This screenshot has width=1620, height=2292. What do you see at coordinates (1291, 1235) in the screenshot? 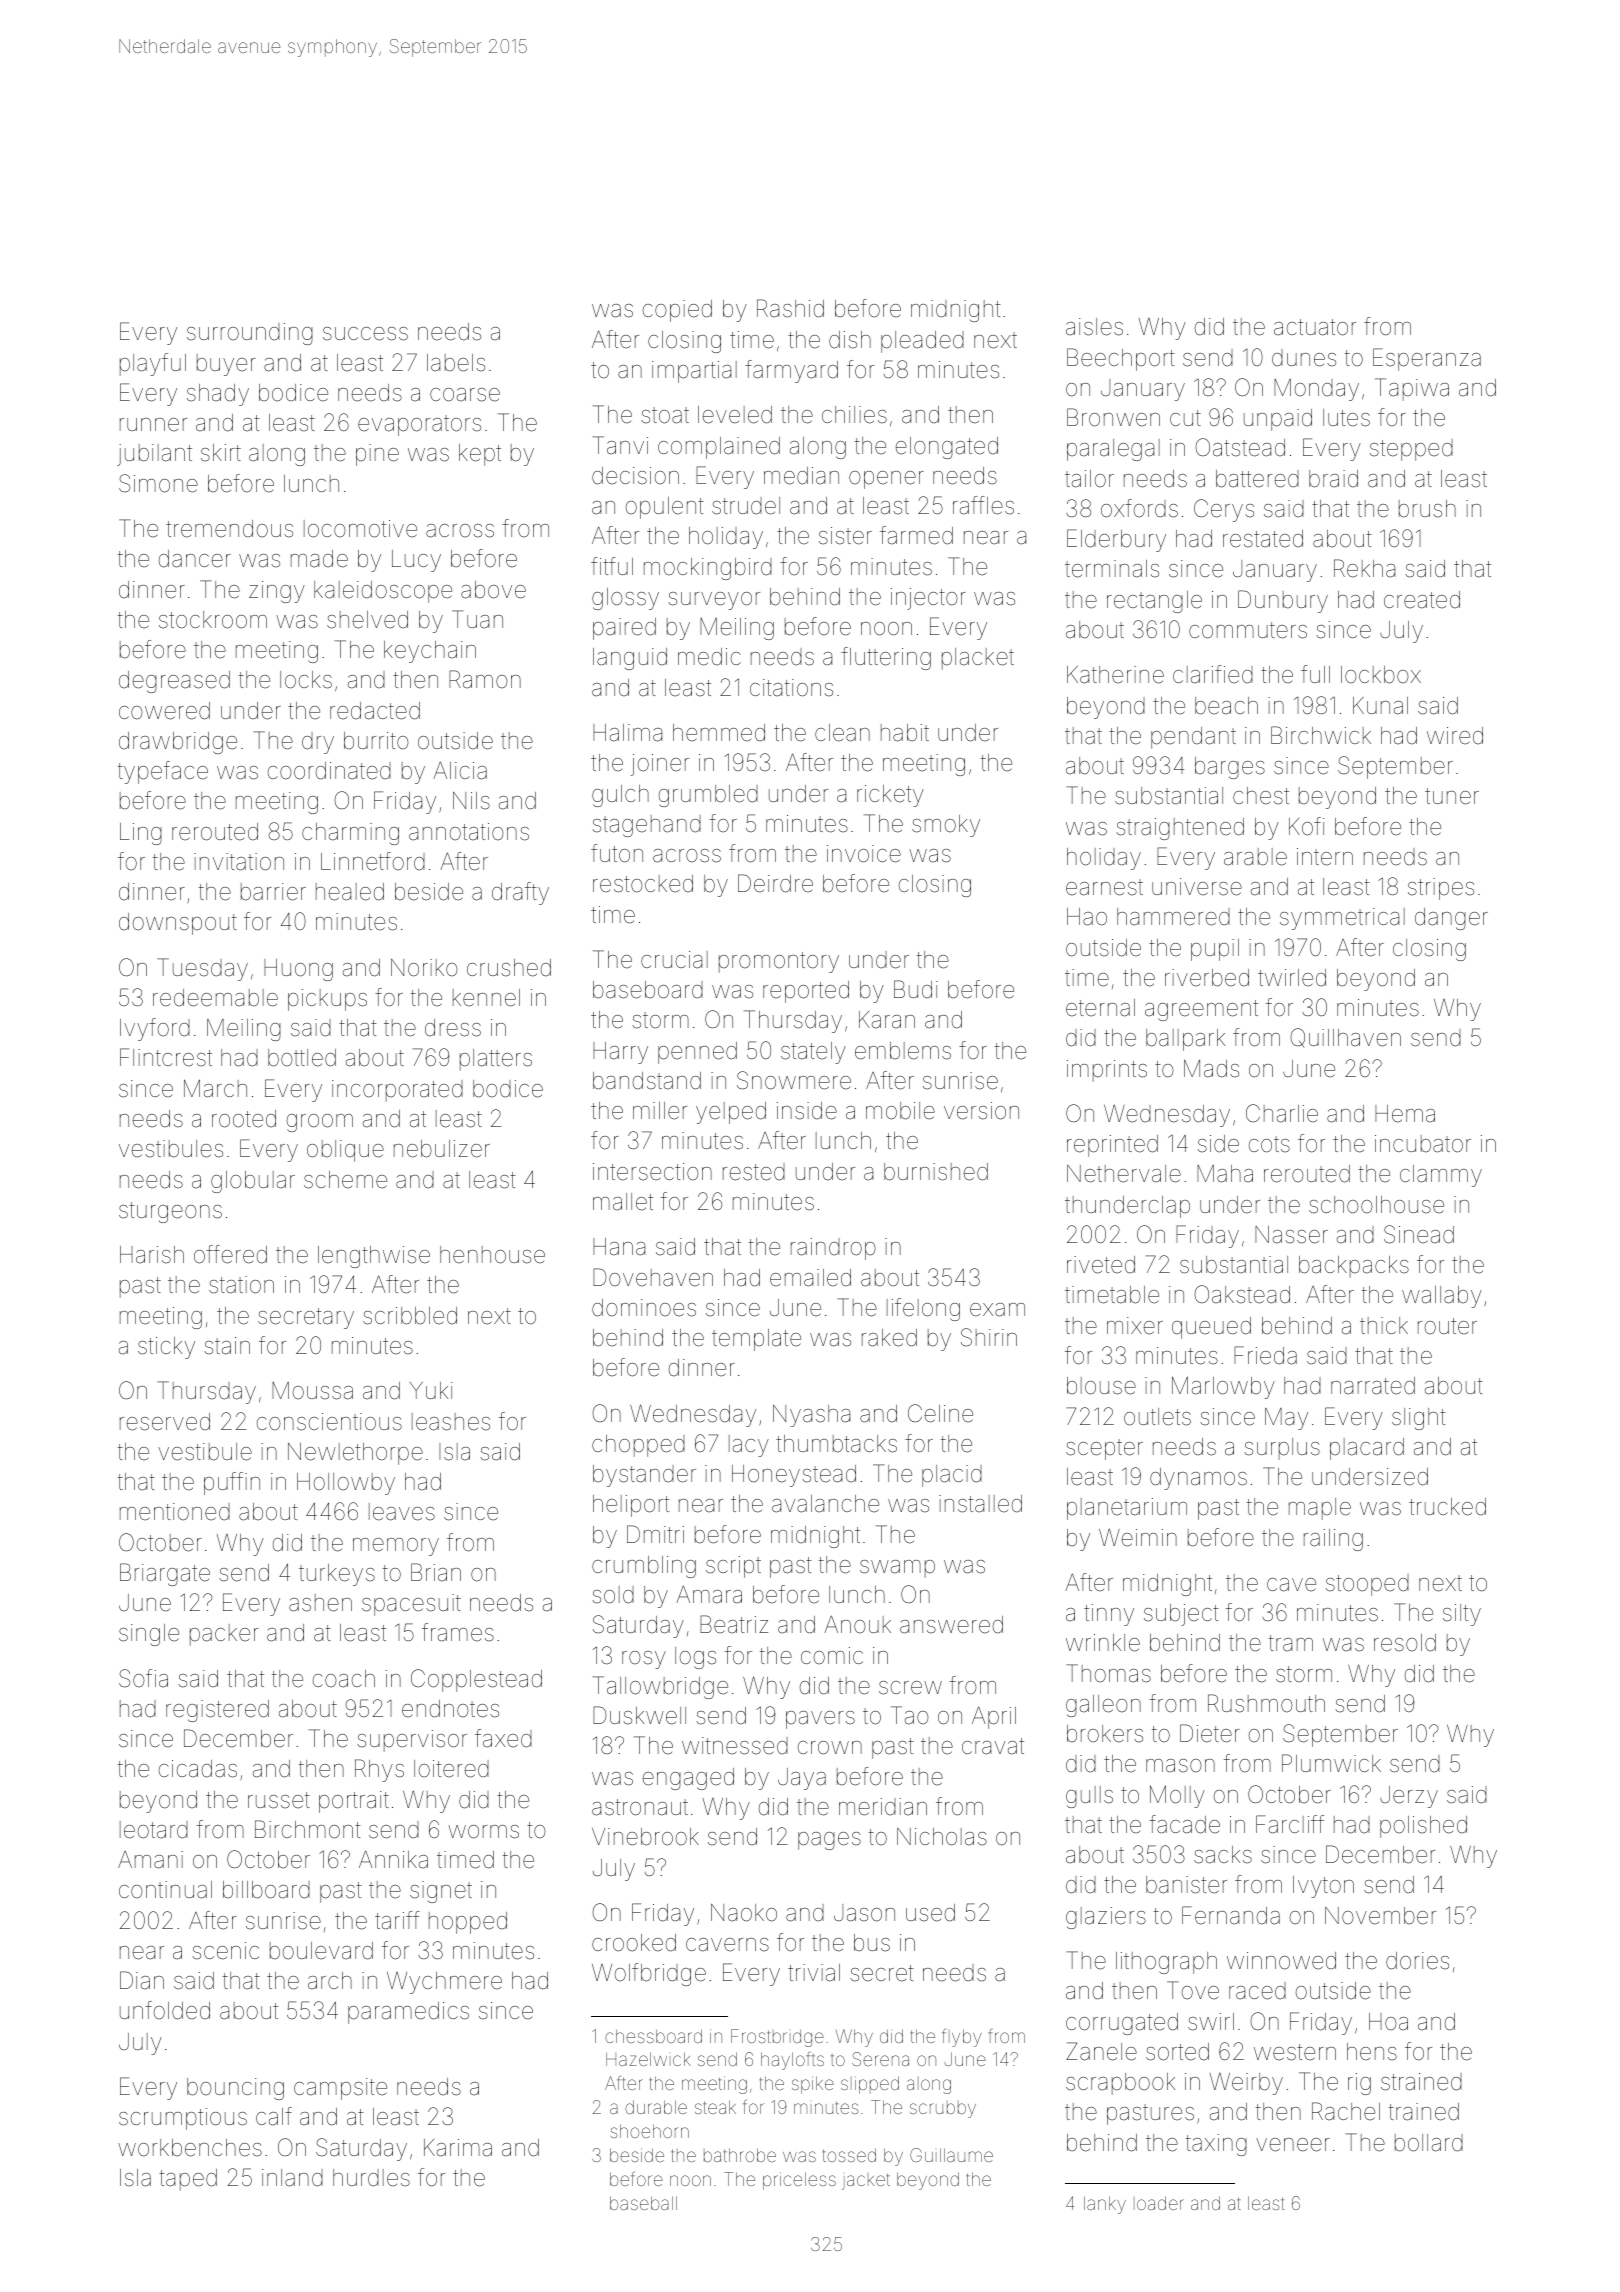
I see `Nasser` at bounding box center [1291, 1235].
